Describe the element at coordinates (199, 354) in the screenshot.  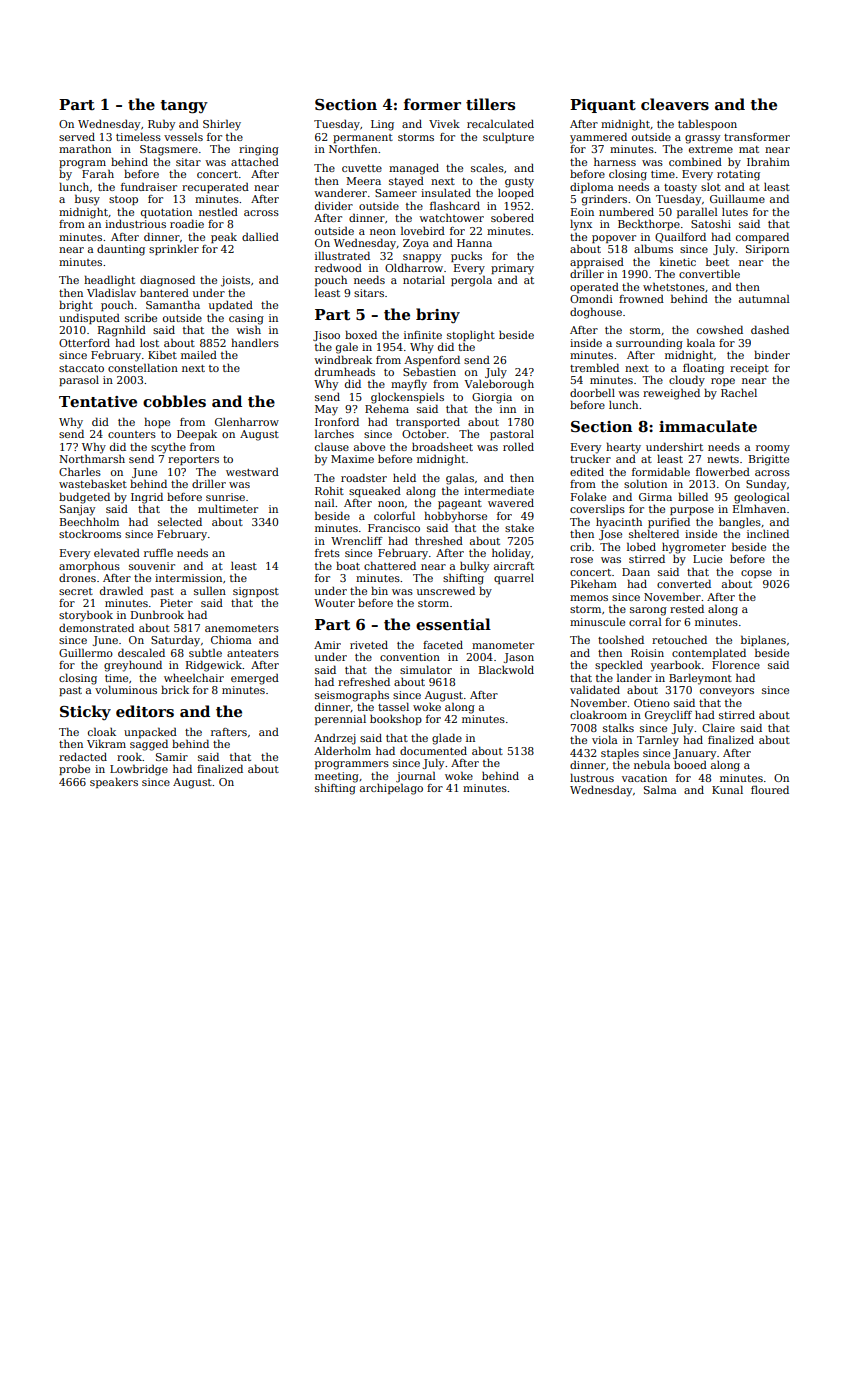
I see `mailed` at that location.
